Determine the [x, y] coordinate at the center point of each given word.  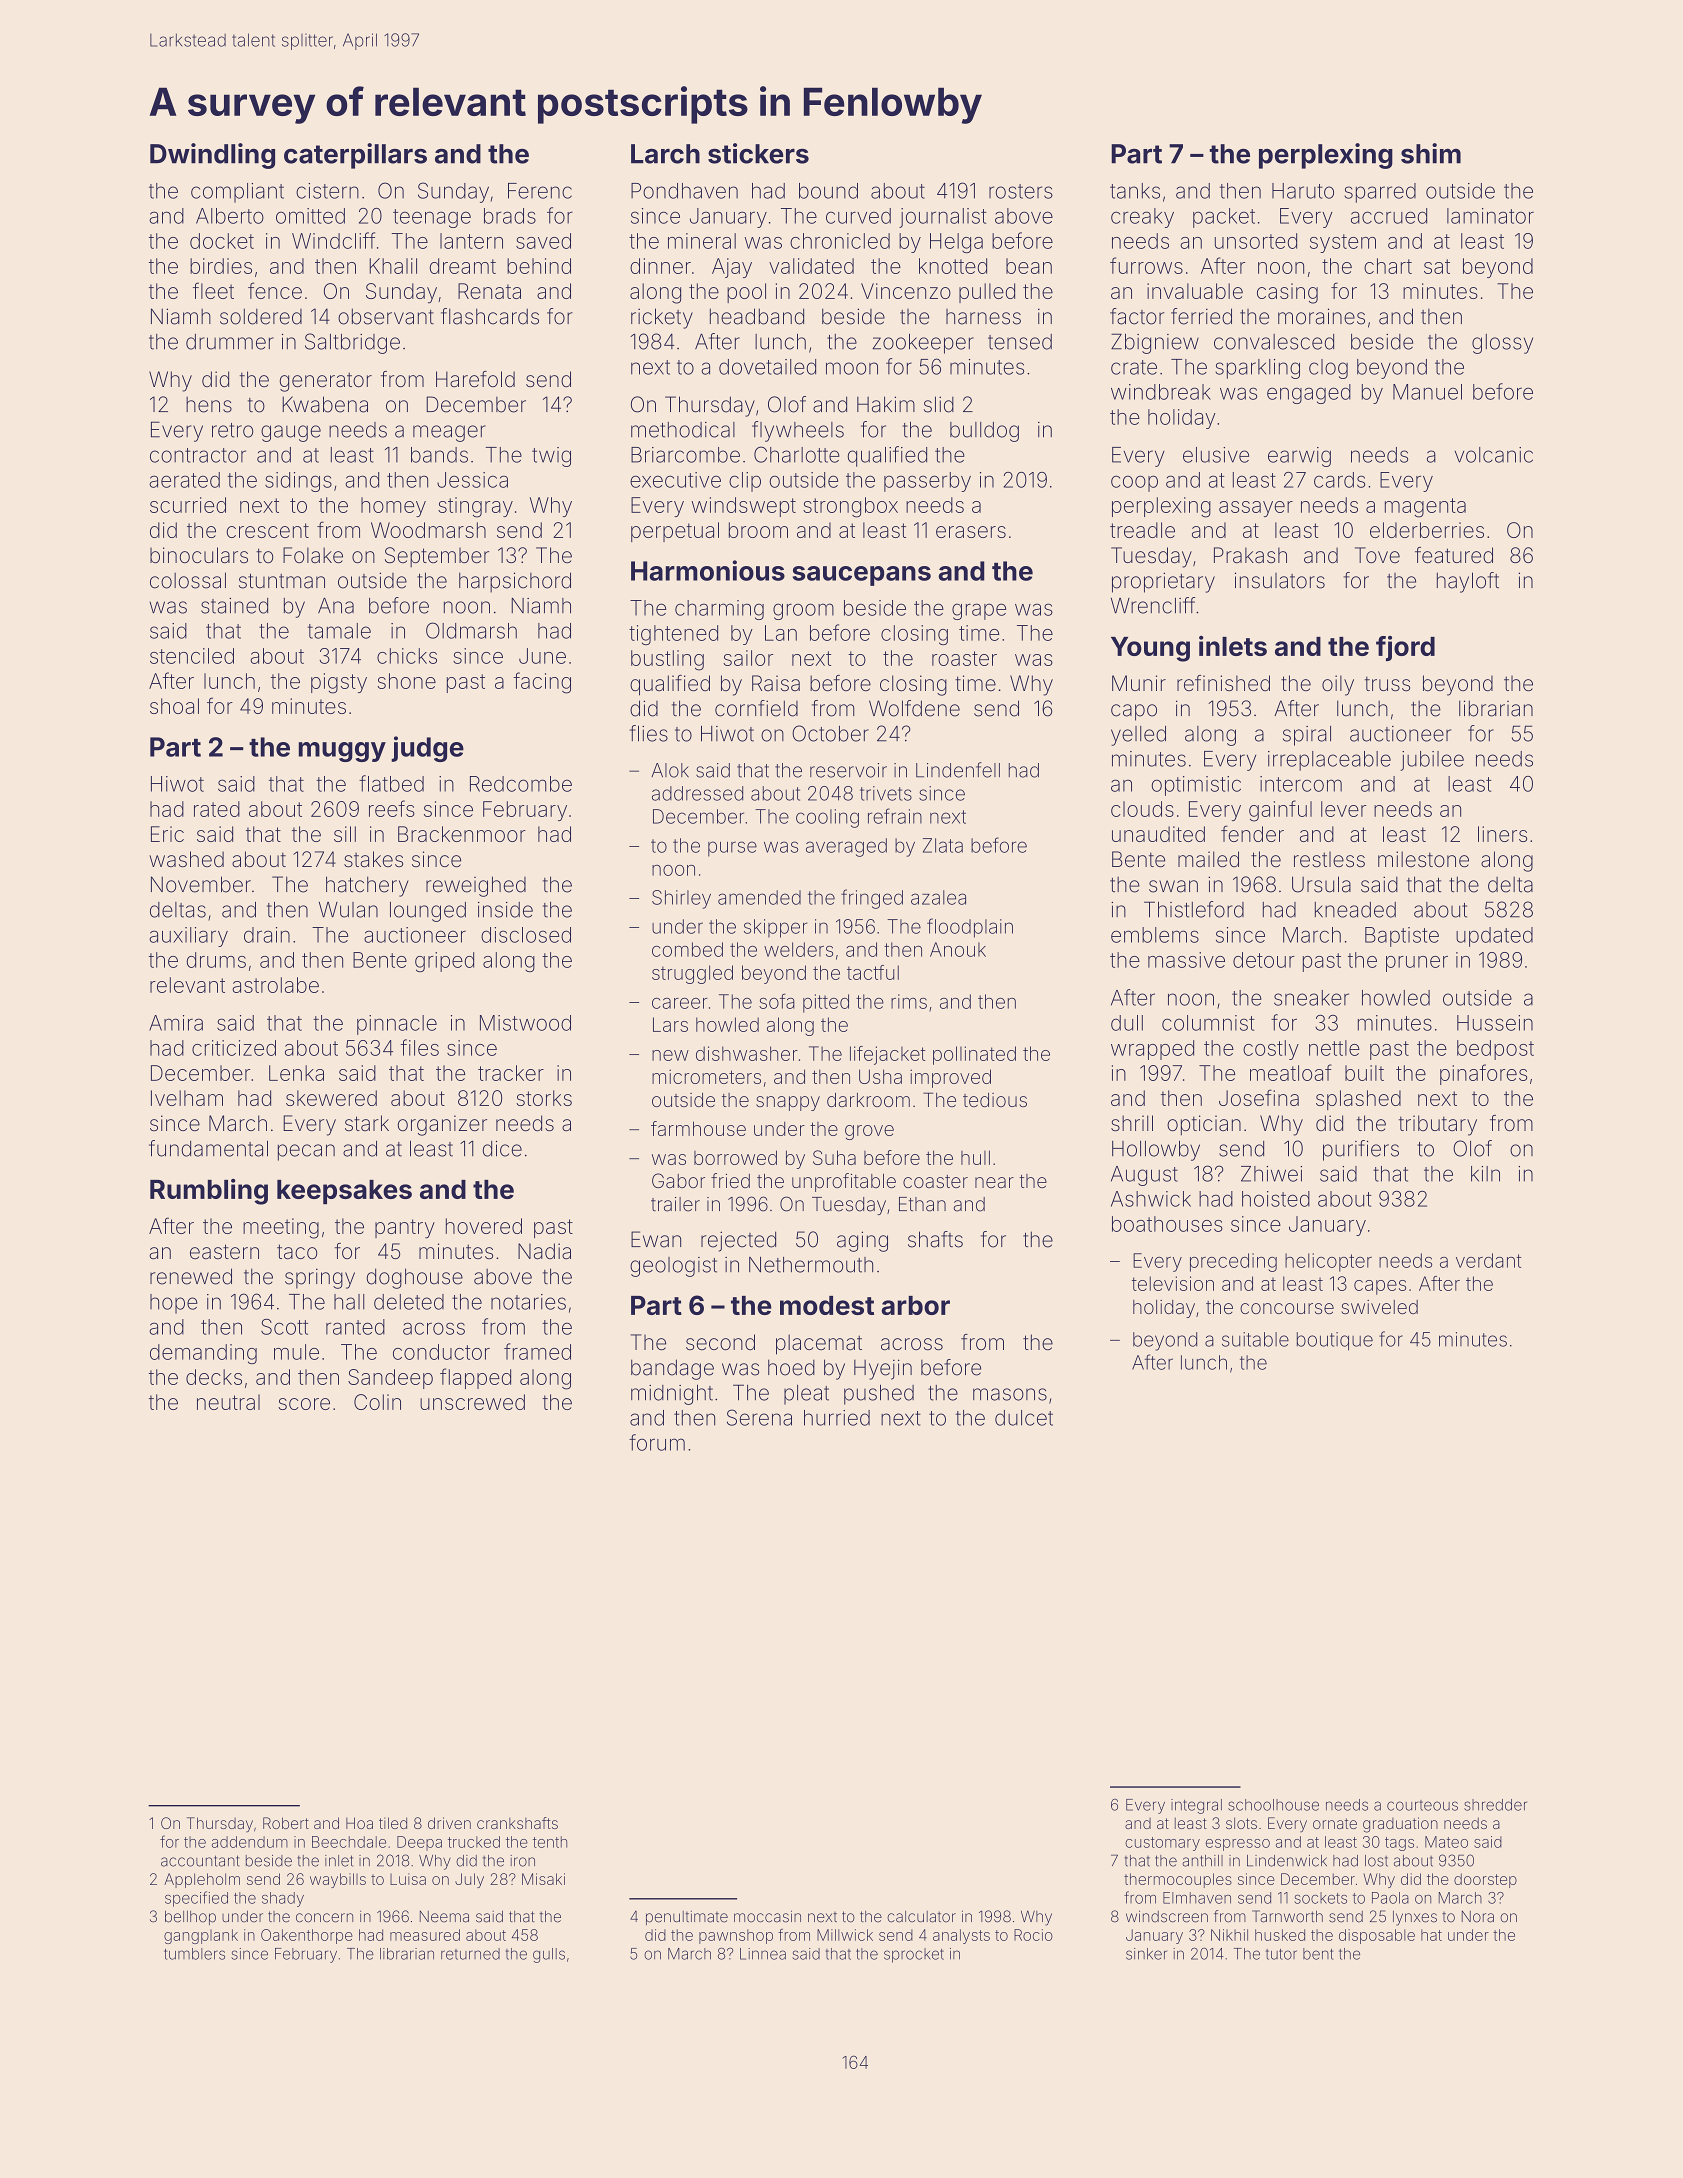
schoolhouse [1273, 1805]
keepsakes [344, 1192]
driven [449, 1823]
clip [745, 482]
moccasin [767, 1916]
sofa [777, 1001]
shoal [174, 706]
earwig [1299, 457]
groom [803, 611]
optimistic [1196, 786]
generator [326, 382]
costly [1271, 1050]
